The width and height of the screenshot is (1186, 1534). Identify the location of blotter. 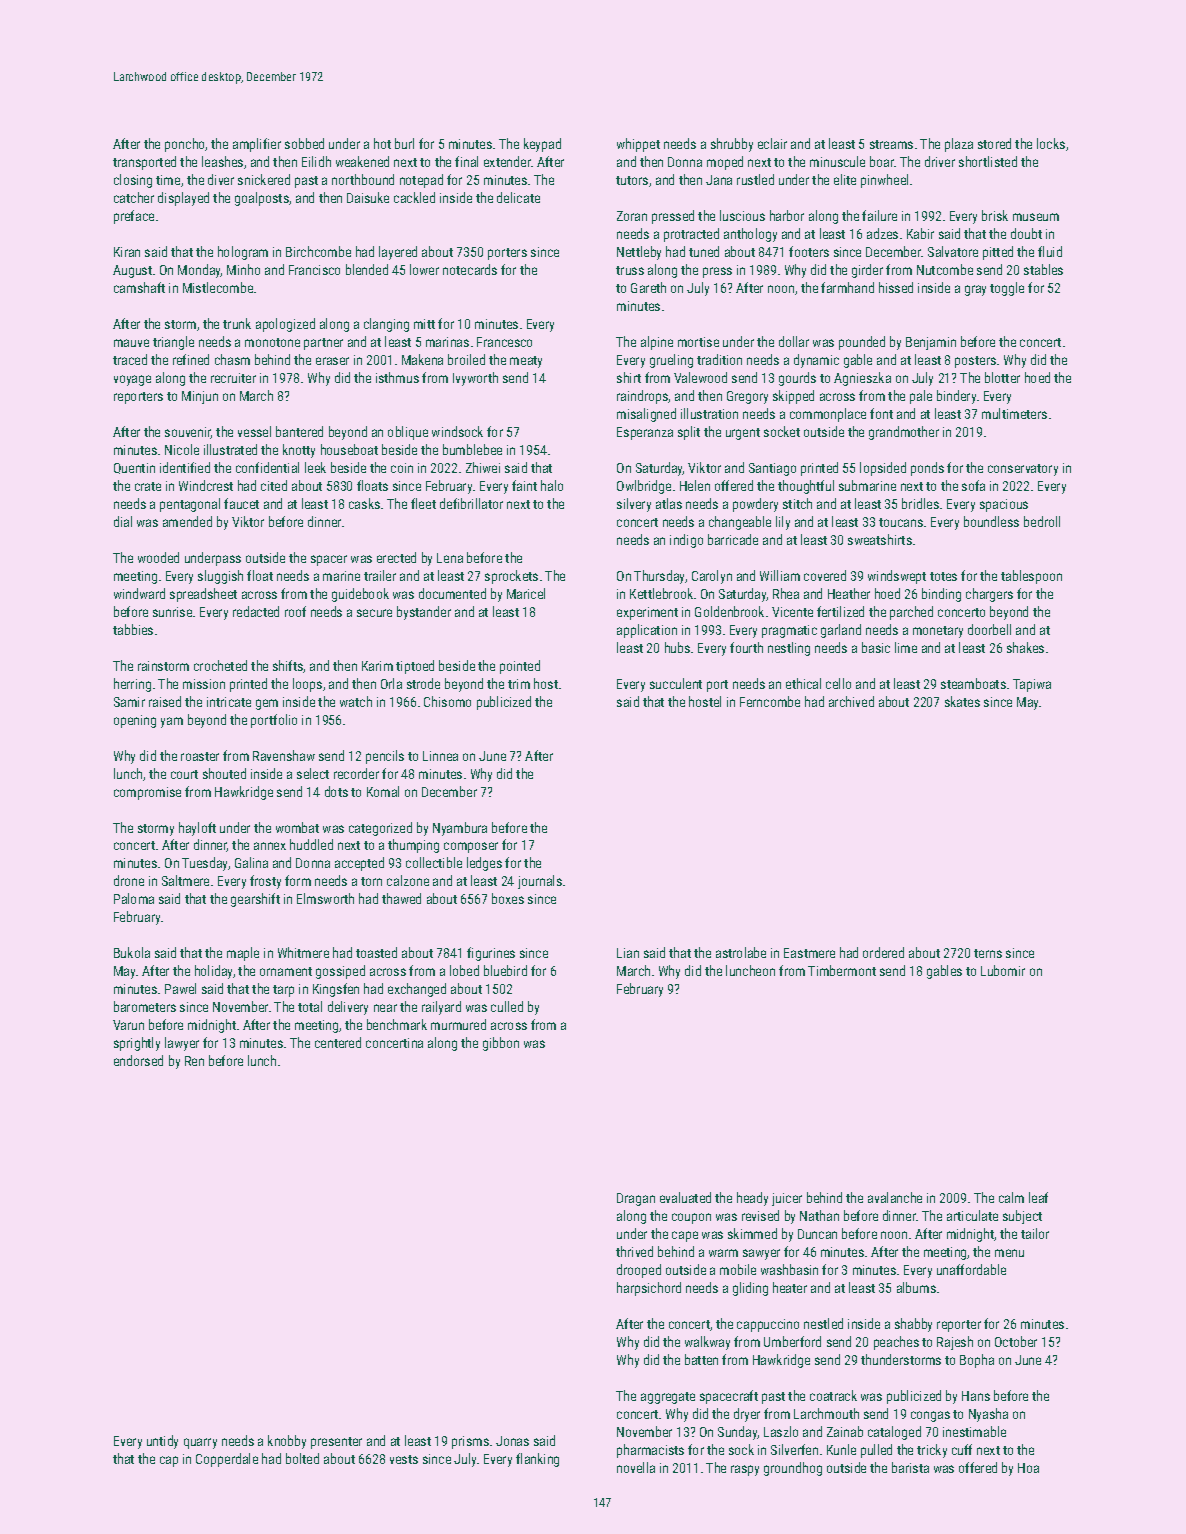
(1002, 377).
